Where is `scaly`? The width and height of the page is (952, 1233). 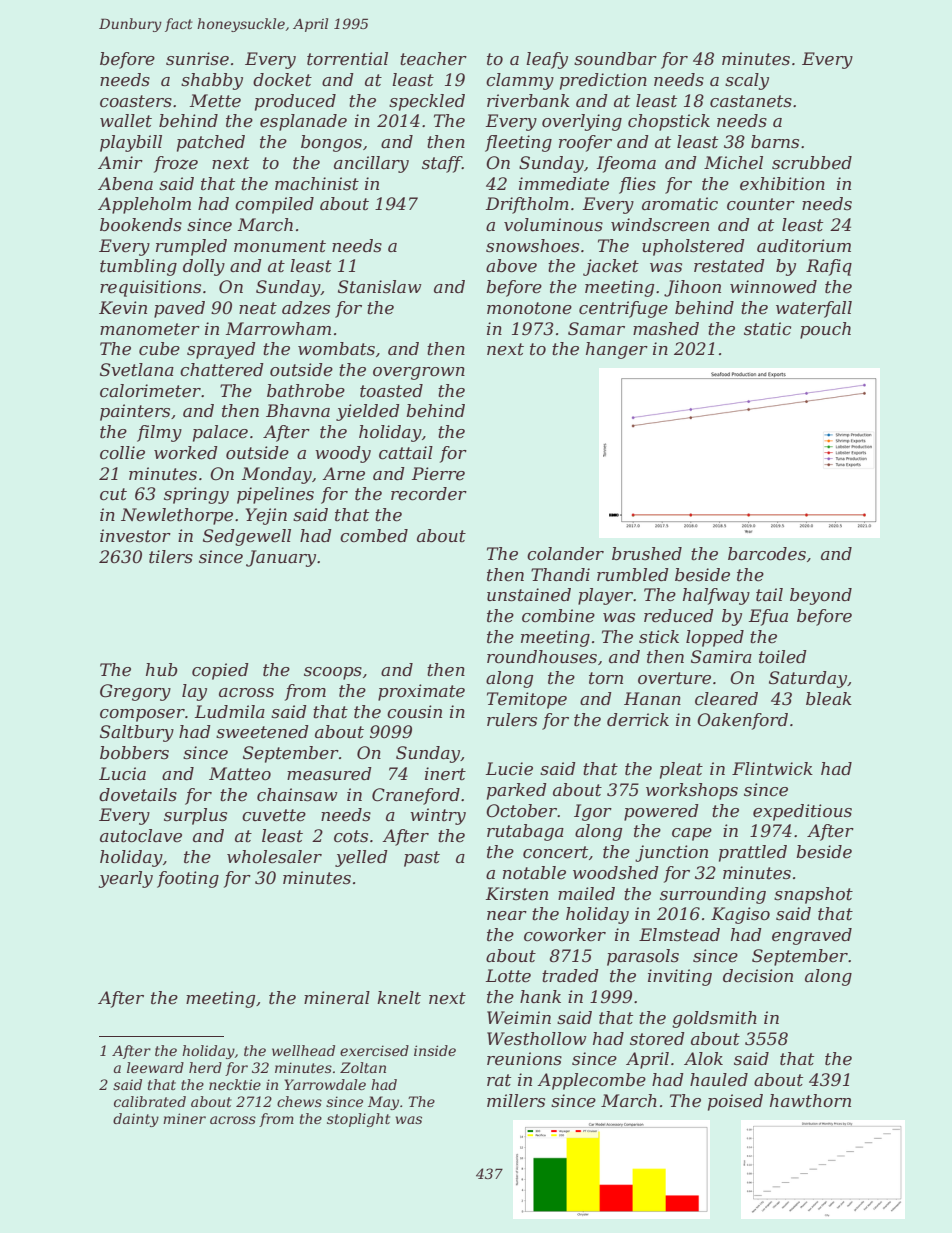 scaly is located at coordinates (747, 81).
